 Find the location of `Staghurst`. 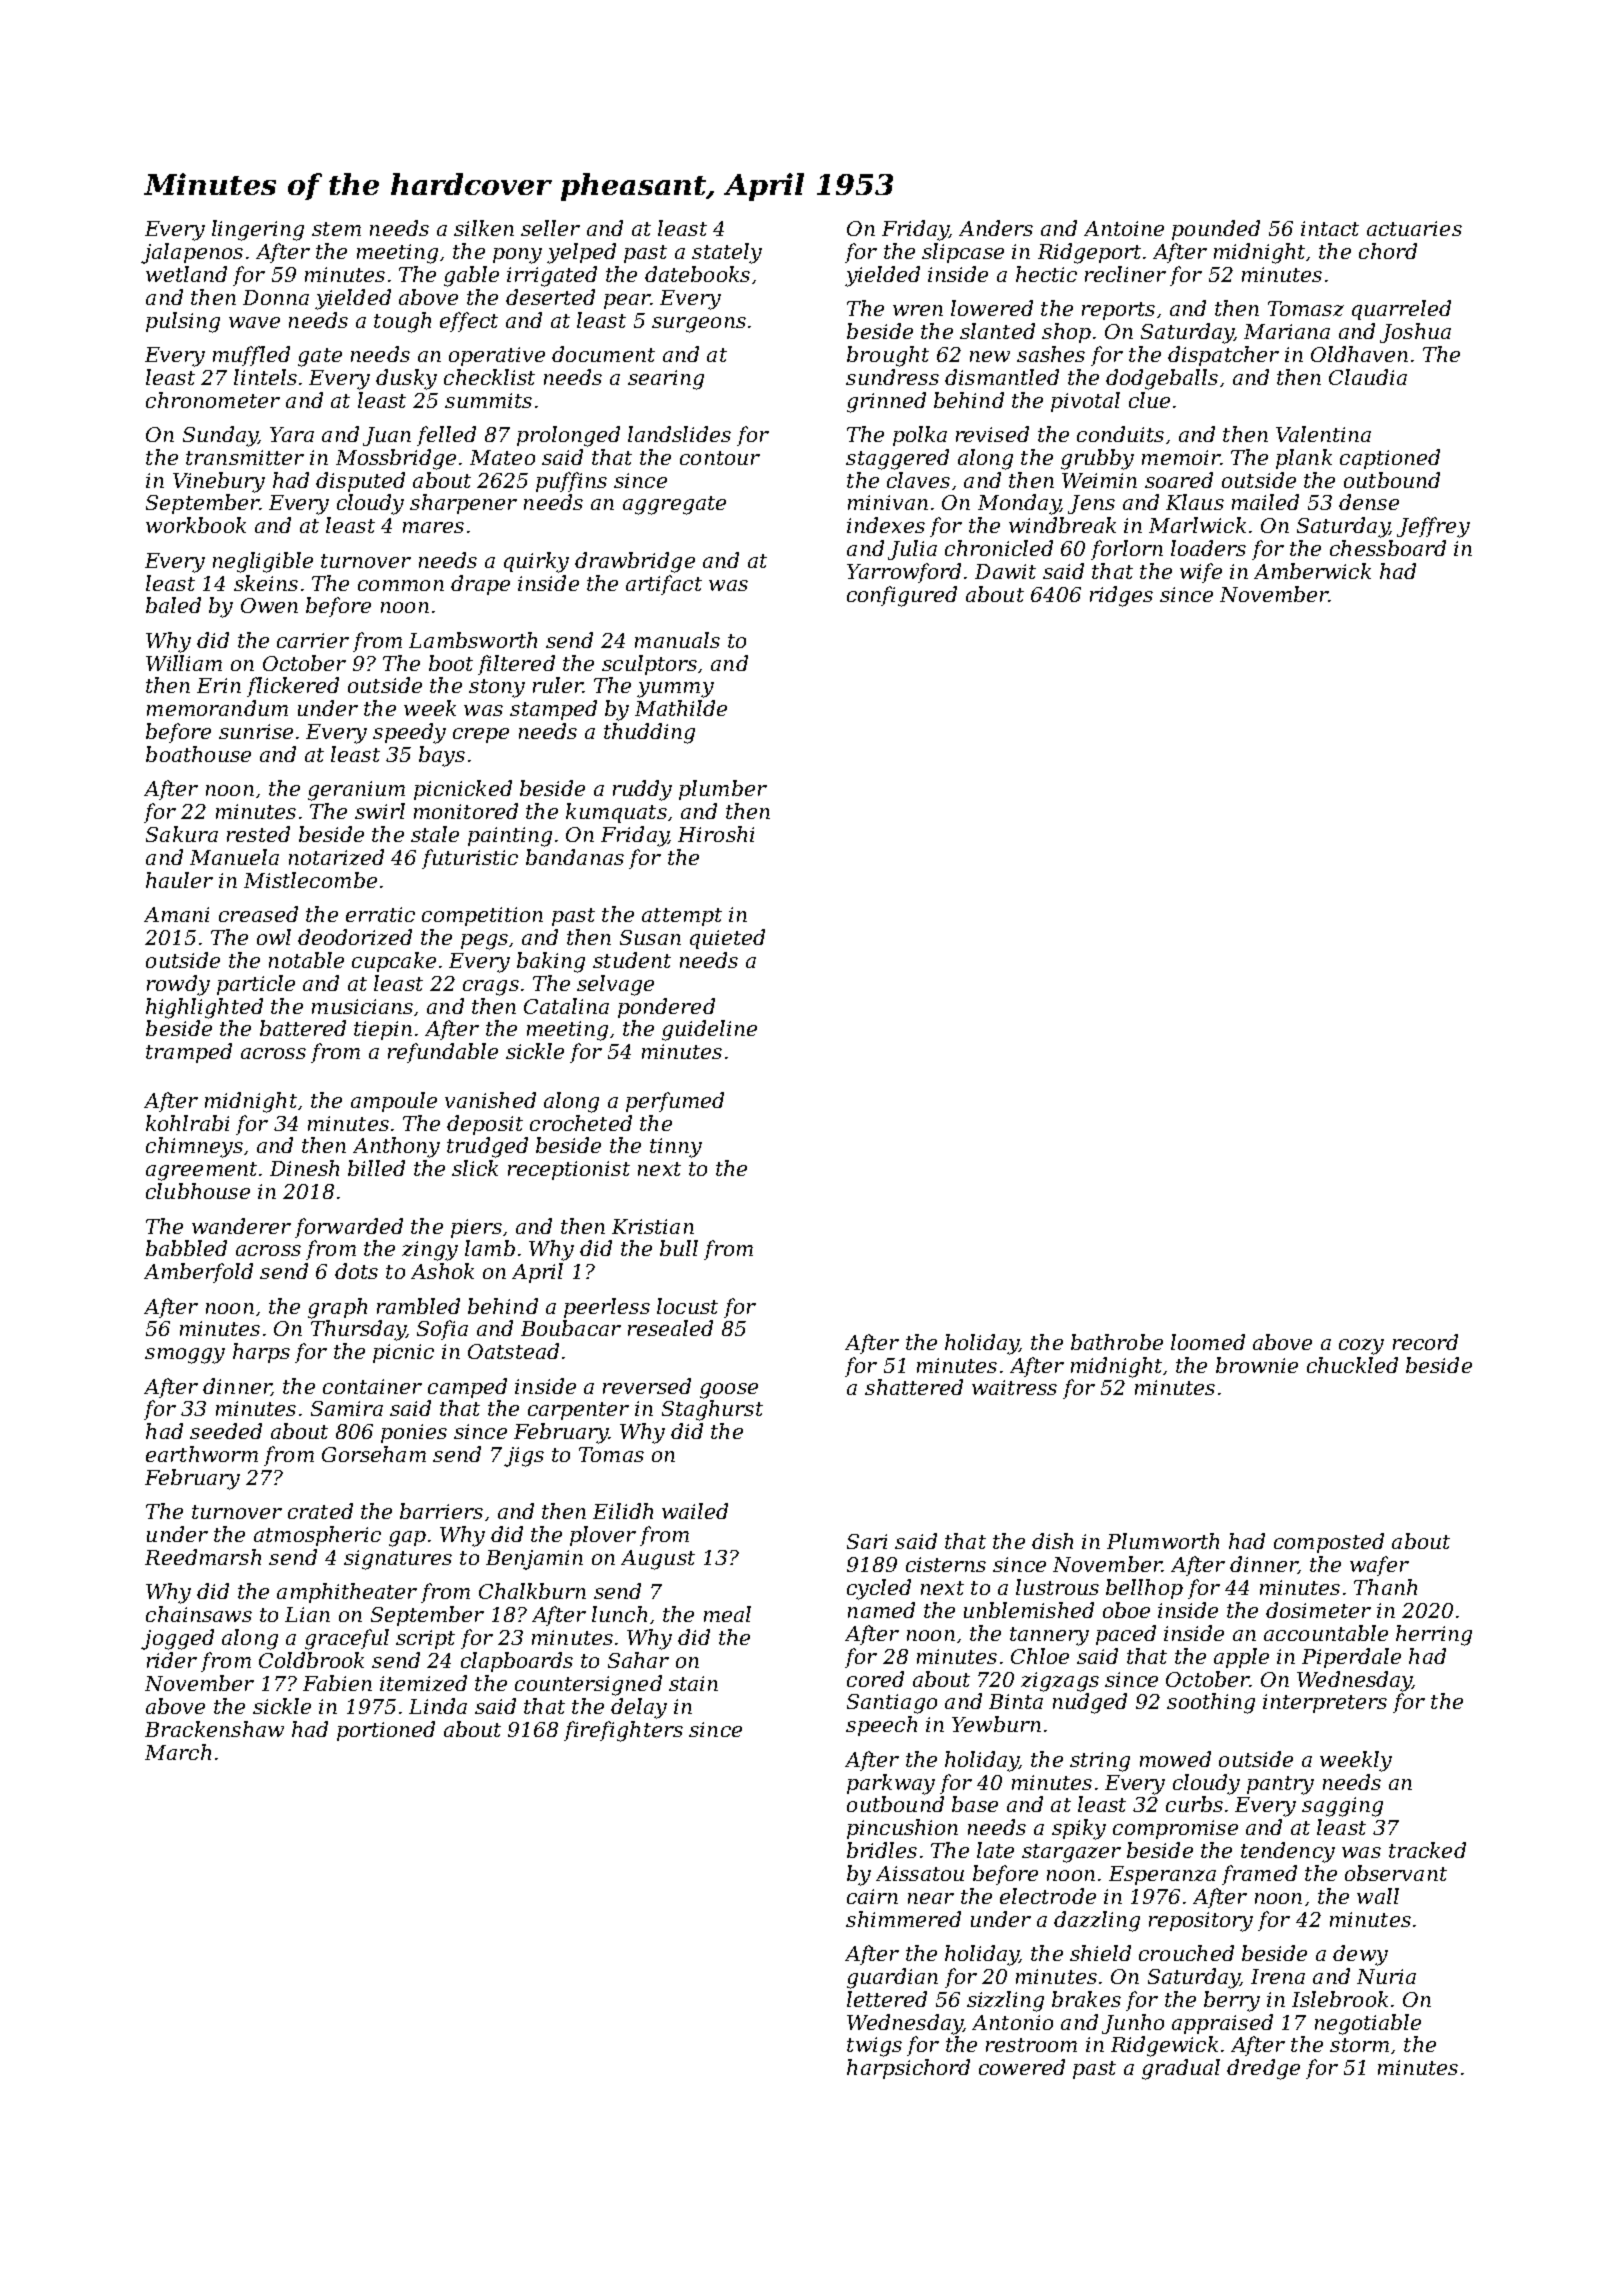

Staghurst is located at coordinates (712, 1410).
